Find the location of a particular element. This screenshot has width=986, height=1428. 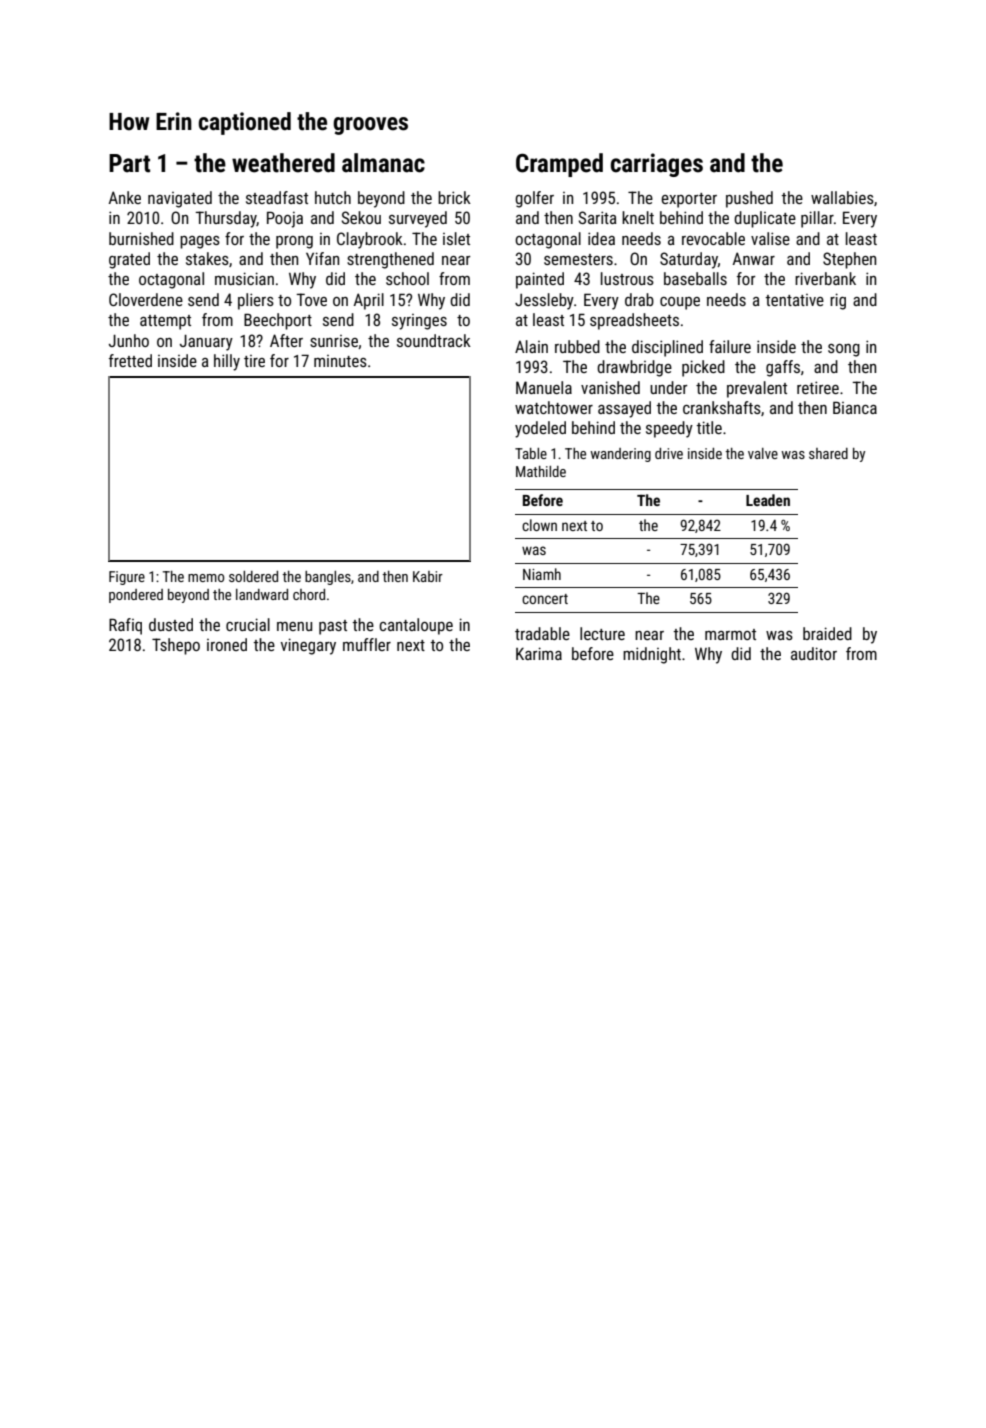

Cramped is located at coordinates (559, 165).
